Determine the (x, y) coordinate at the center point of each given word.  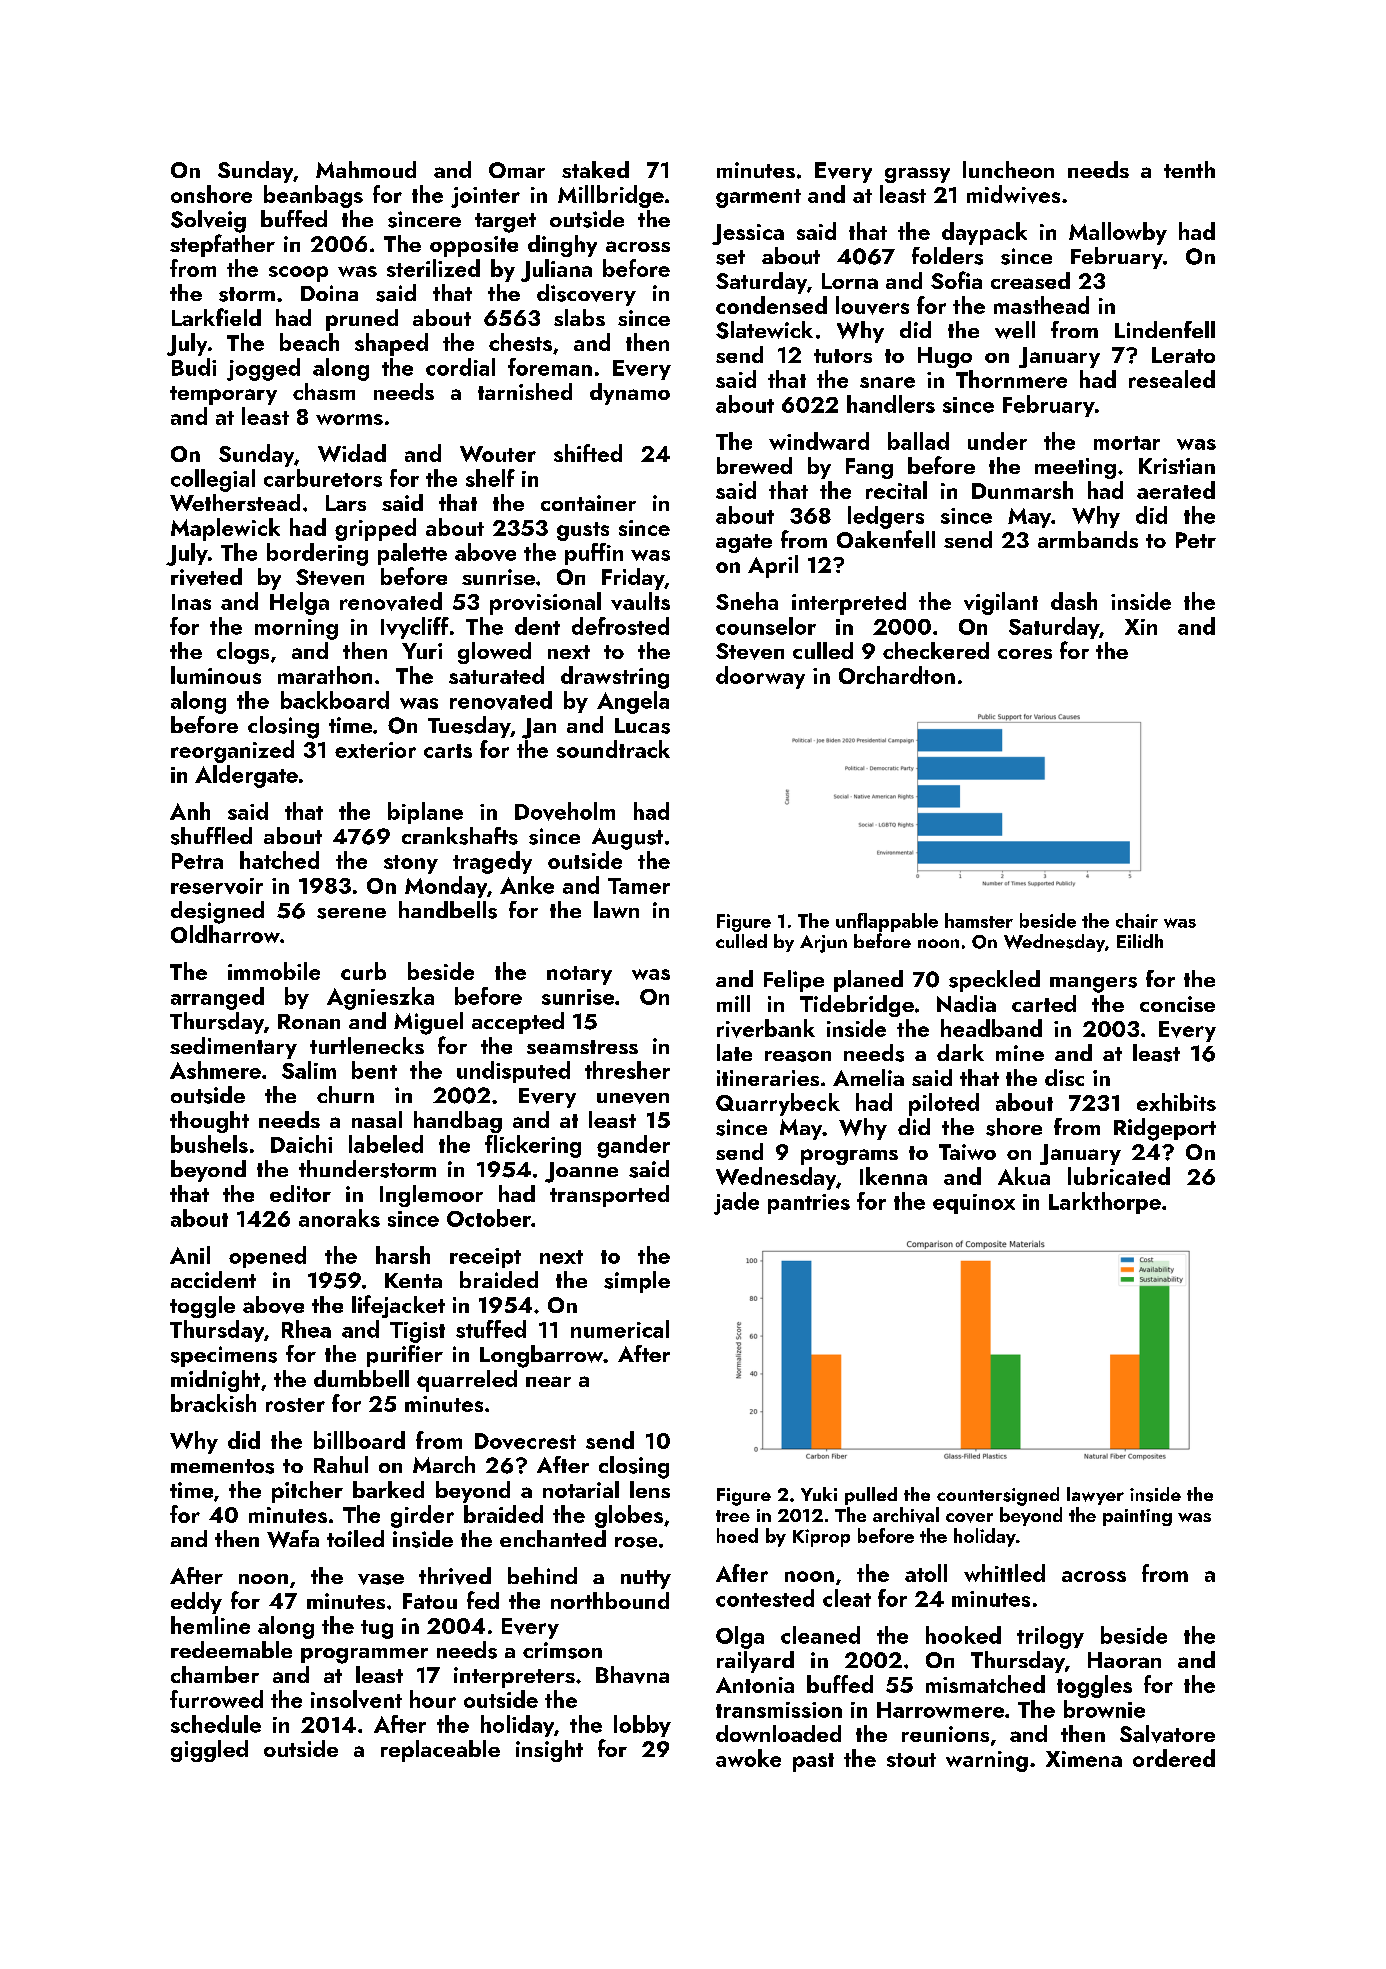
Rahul (341, 1464)
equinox (974, 1204)
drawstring (615, 677)
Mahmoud (366, 169)
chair (1137, 920)
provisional (545, 603)
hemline (210, 1625)
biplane (425, 813)
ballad (918, 441)
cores (1025, 654)
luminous (216, 675)
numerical (620, 1329)
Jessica (748, 234)
